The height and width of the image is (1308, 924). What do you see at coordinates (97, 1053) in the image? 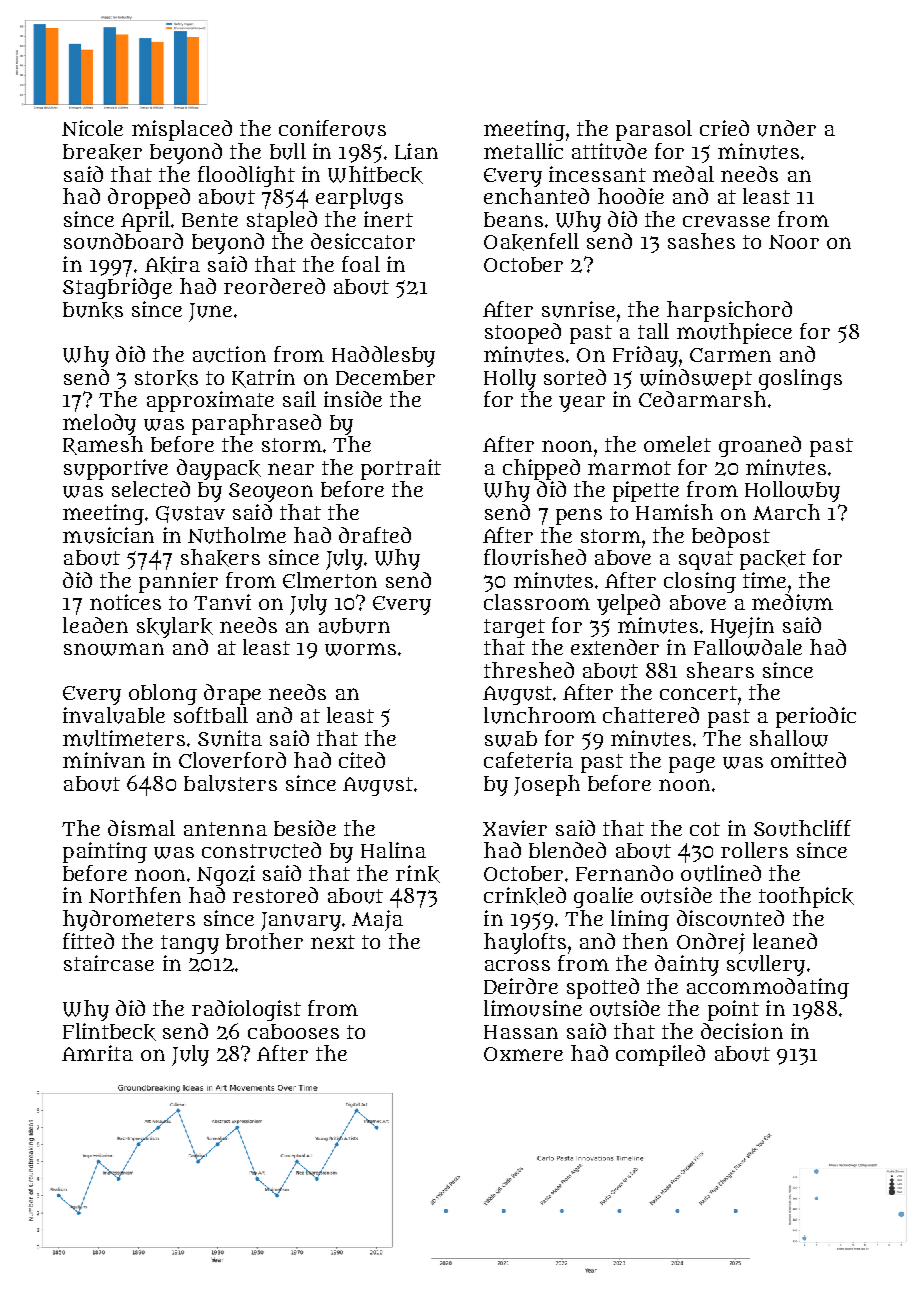
I see `Amrita` at bounding box center [97, 1053].
